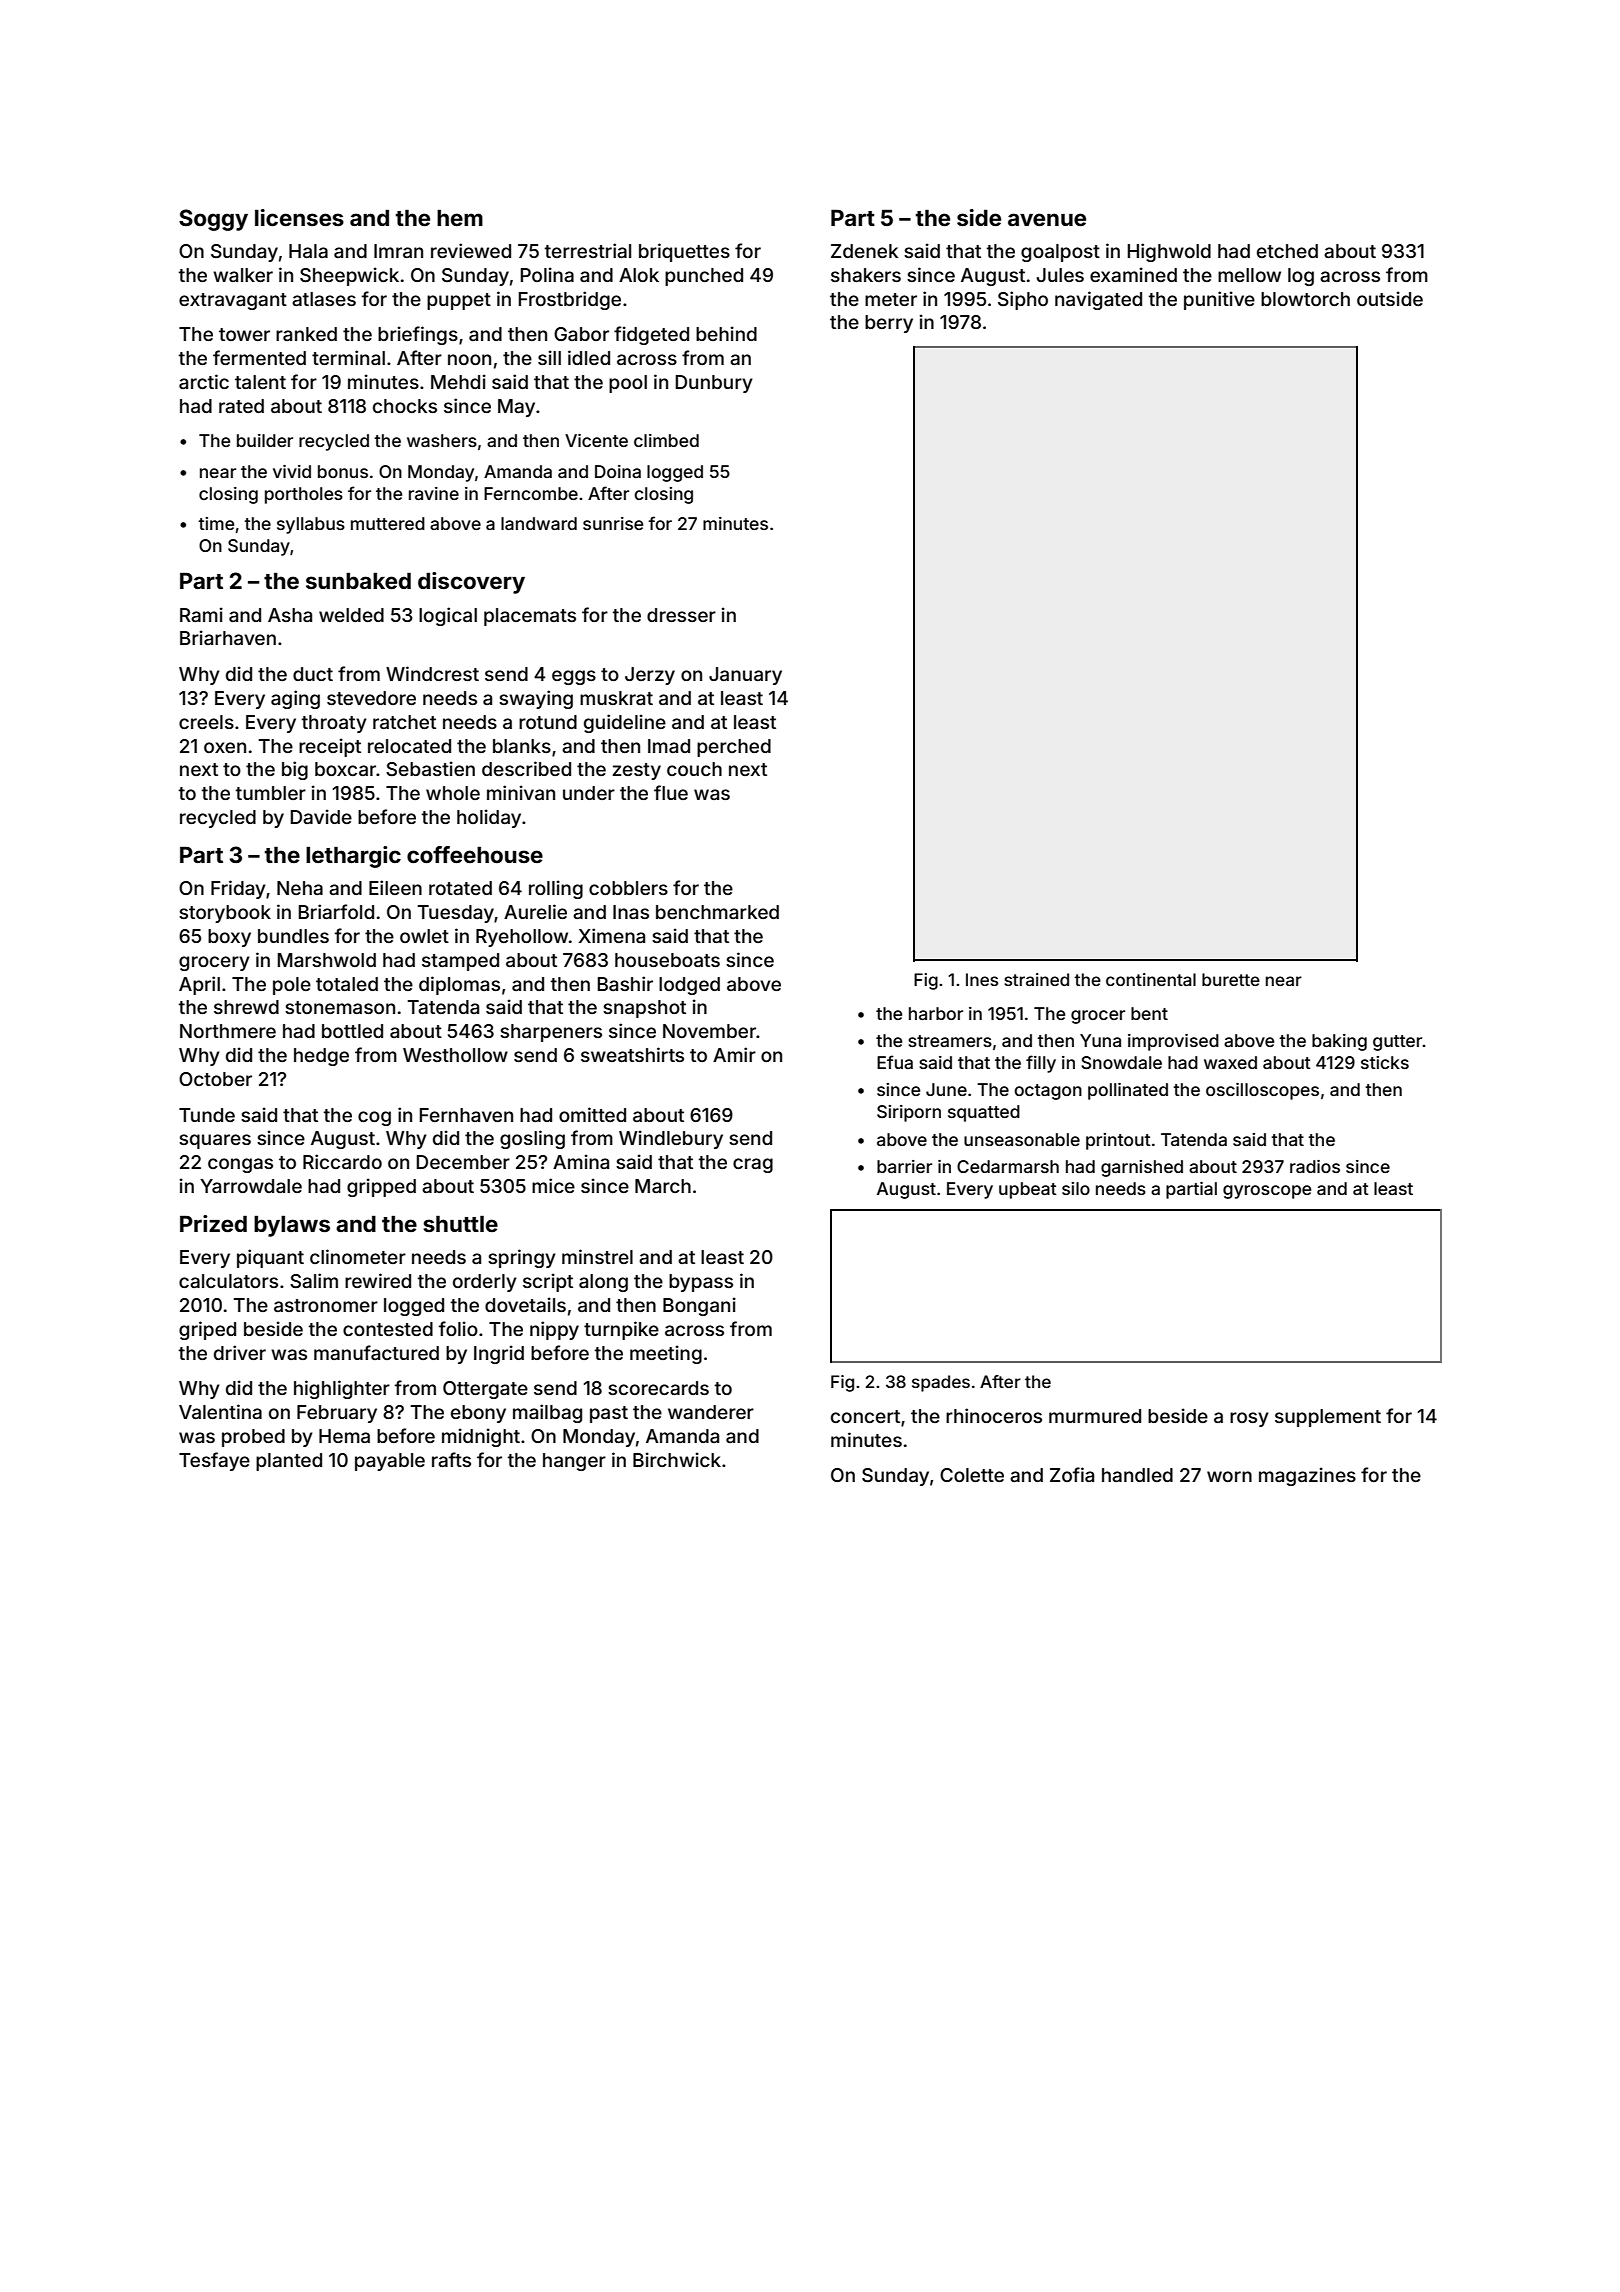  I want to click on perched, so click(734, 748).
